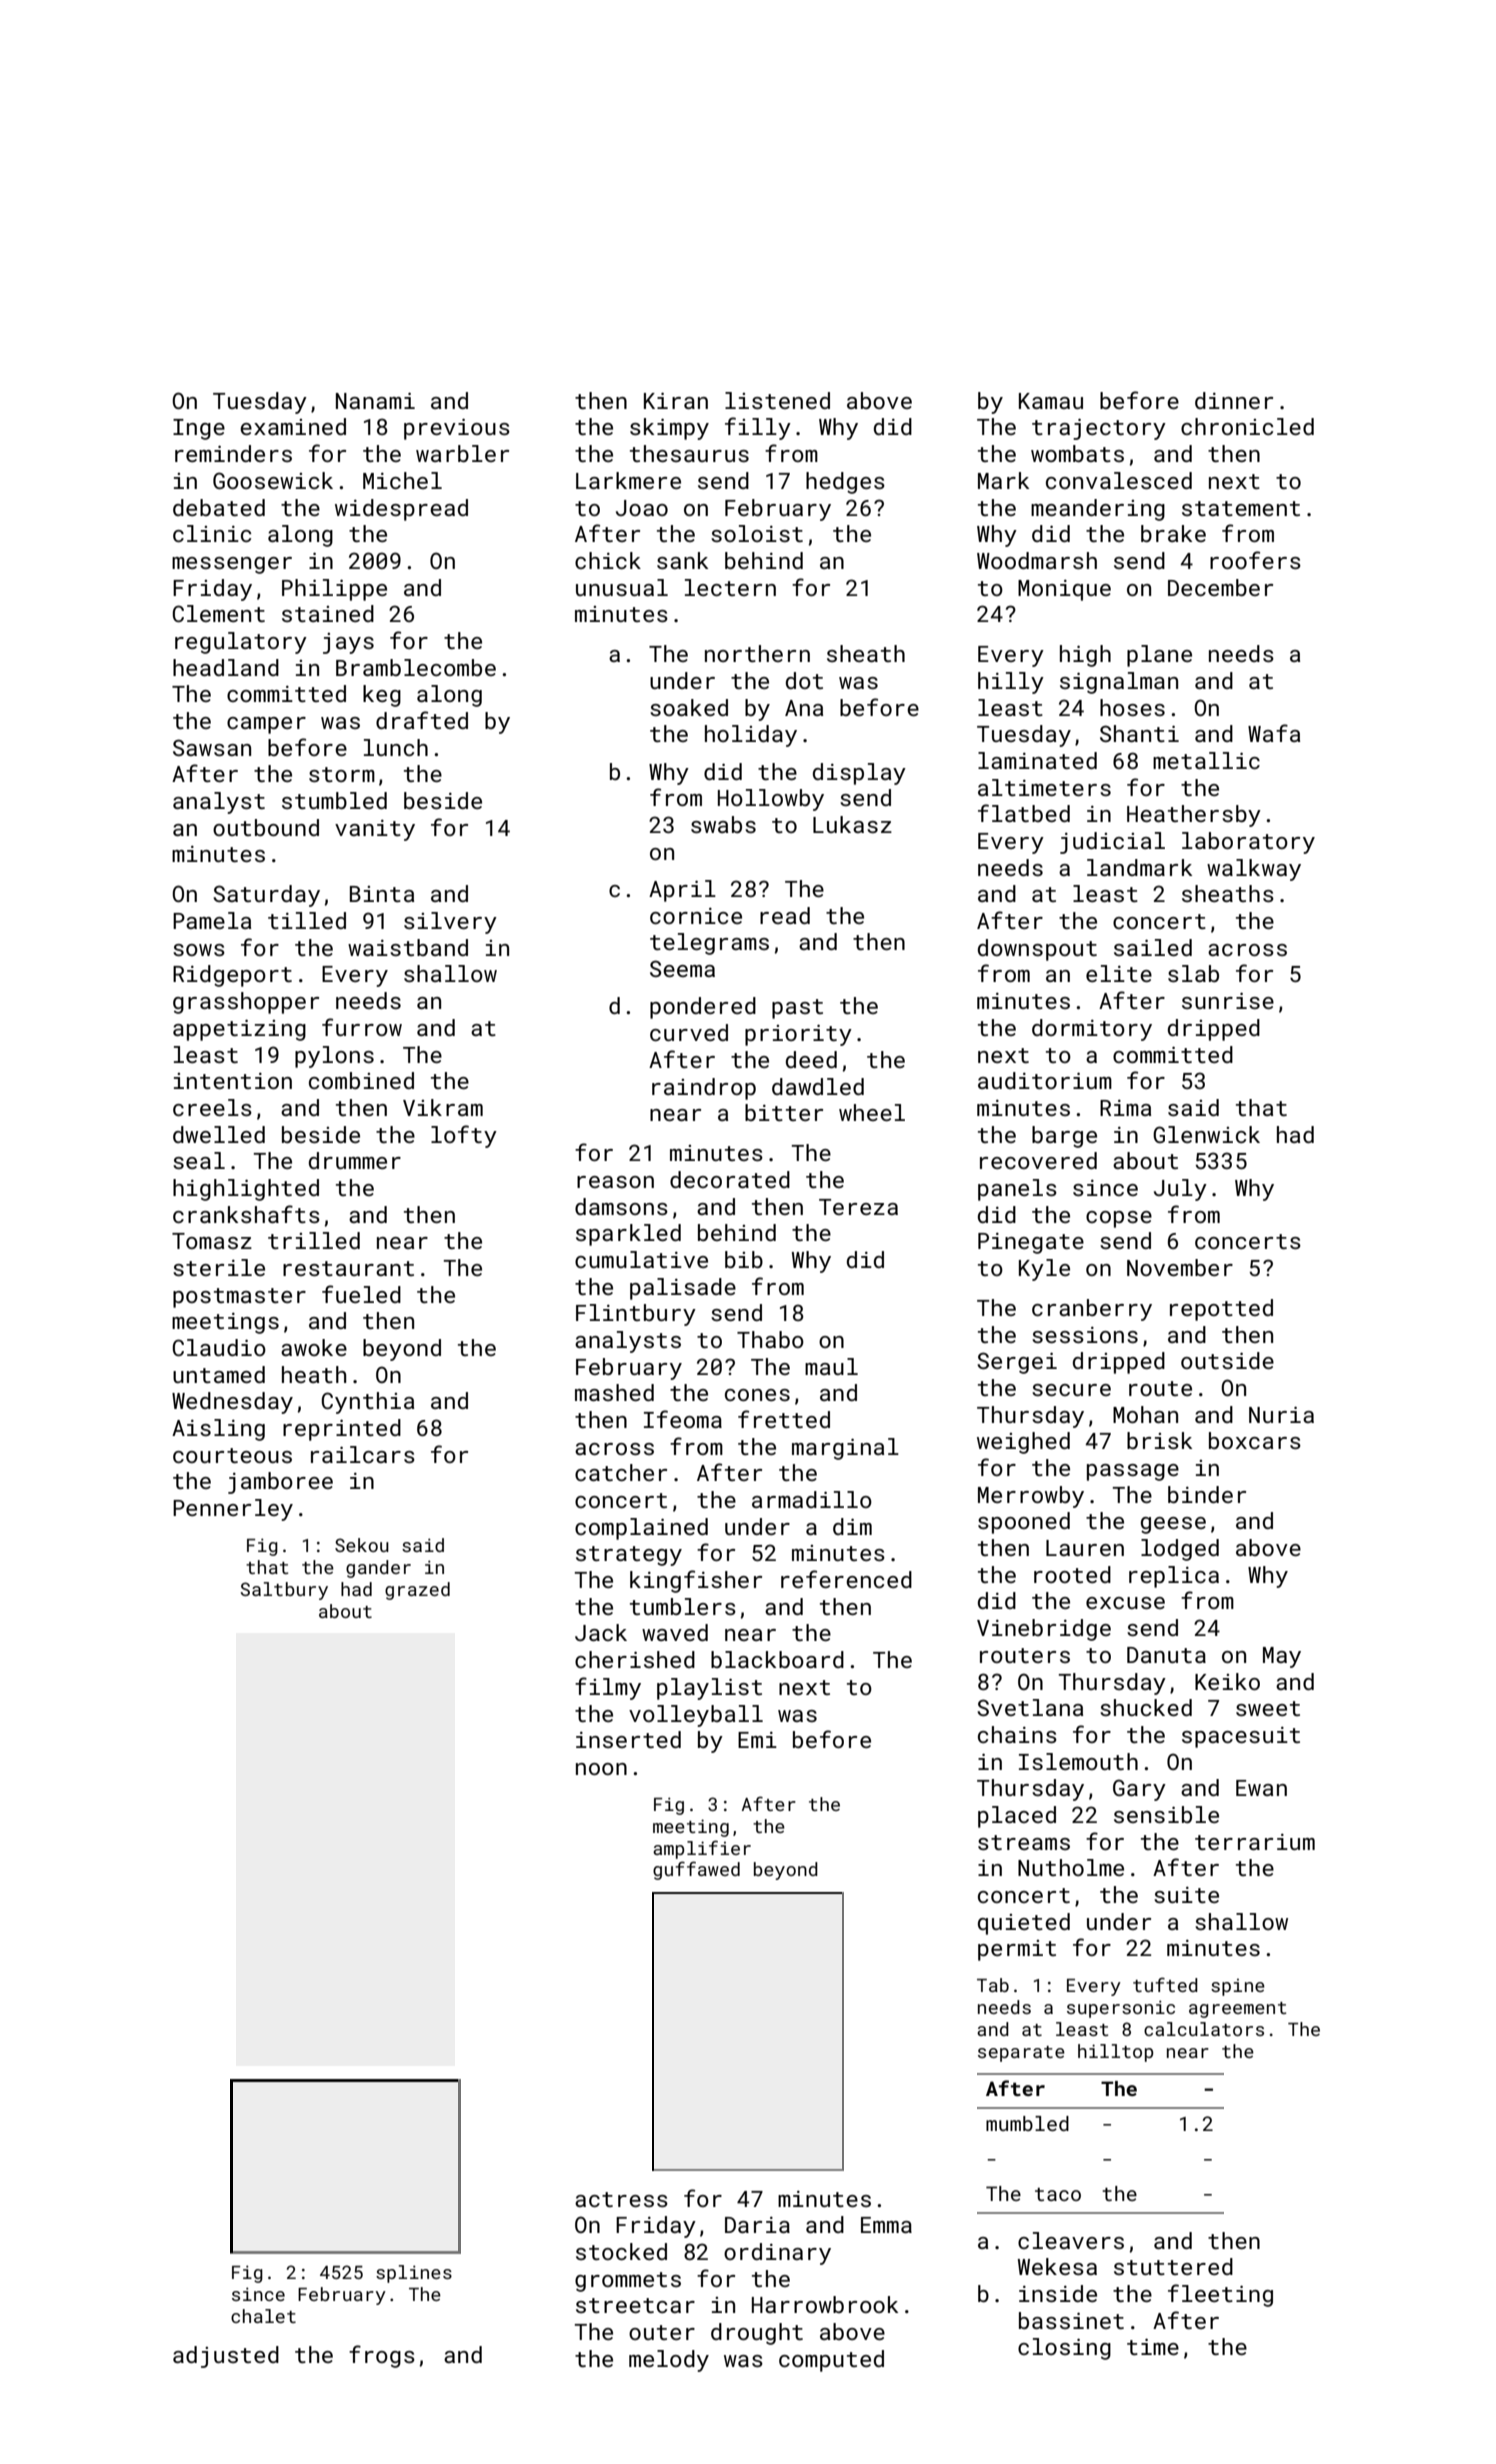 The height and width of the screenshot is (2464, 1496). What do you see at coordinates (1092, 1030) in the screenshot?
I see `dormitory` at bounding box center [1092, 1030].
